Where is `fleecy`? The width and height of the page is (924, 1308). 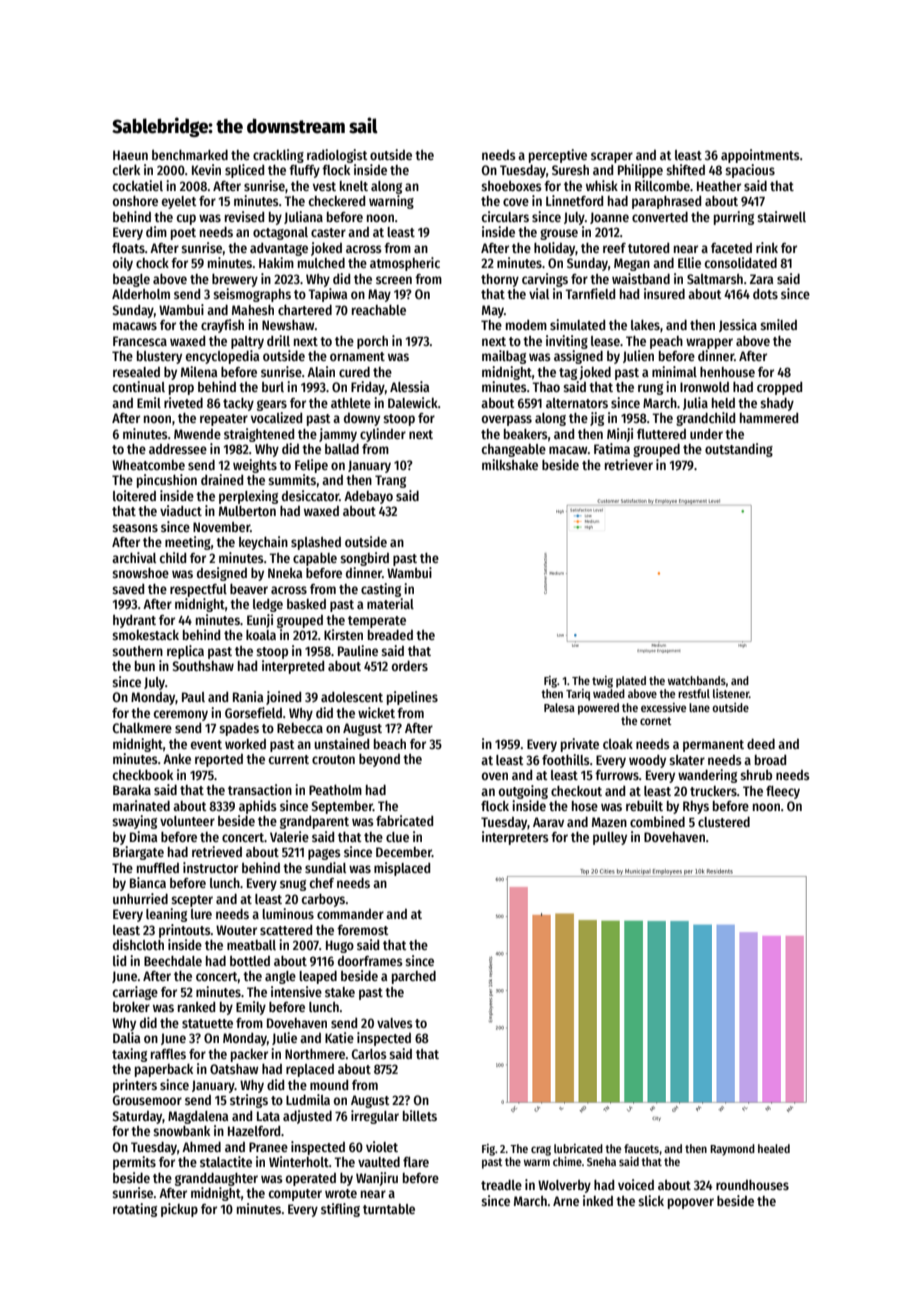
fleecy is located at coordinates (783, 792).
